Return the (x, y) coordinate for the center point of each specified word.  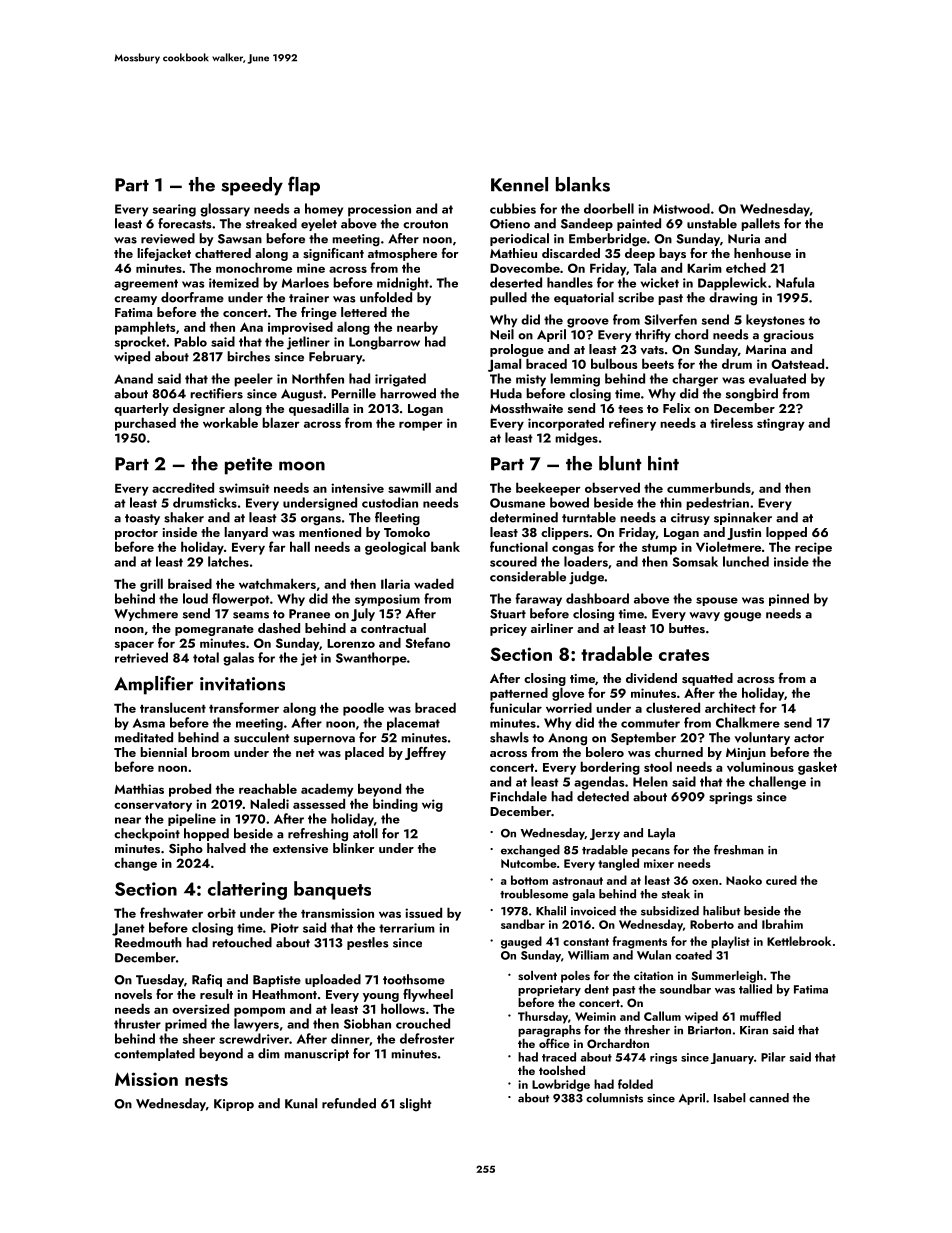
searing (174, 210)
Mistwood (681, 208)
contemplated (154, 1054)
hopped (206, 834)
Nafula (795, 282)
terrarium (407, 928)
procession (379, 210)
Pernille (353, 393)
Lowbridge (561, 1085)
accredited (183, 487)
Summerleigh (727, 977)
